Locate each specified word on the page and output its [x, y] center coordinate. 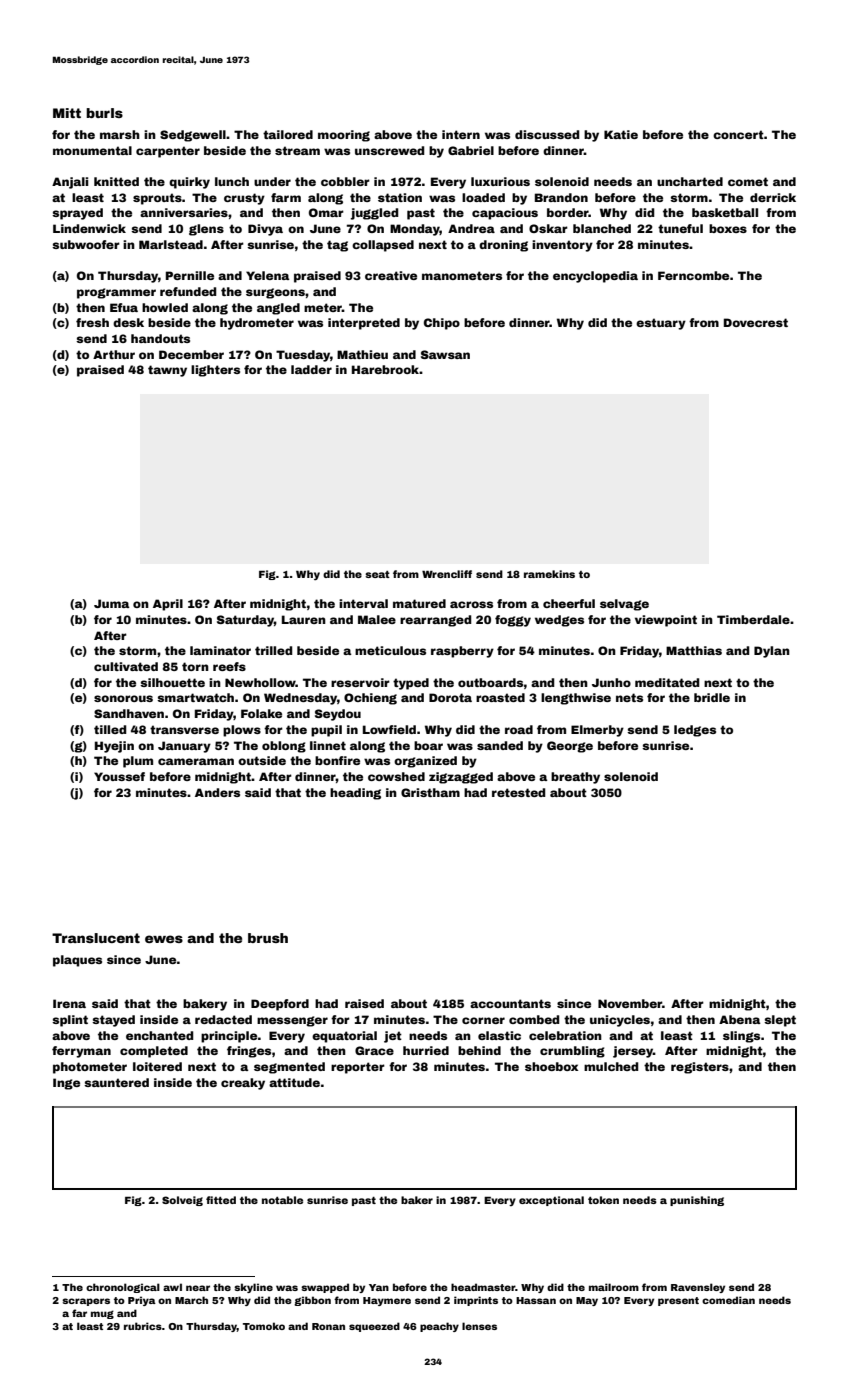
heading [355, 794]
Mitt [67, 113]
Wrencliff [447, 574]
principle [229, 1037]
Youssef [119, 776]
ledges [695, 731]
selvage [624, 605]
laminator [220, 650]
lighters [215, 371]
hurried [426, 1050]
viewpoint [666, 621]
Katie [621, 134]
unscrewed [389, 150]
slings [741, 1037]
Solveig [182, 1201]
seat [377, 574]
